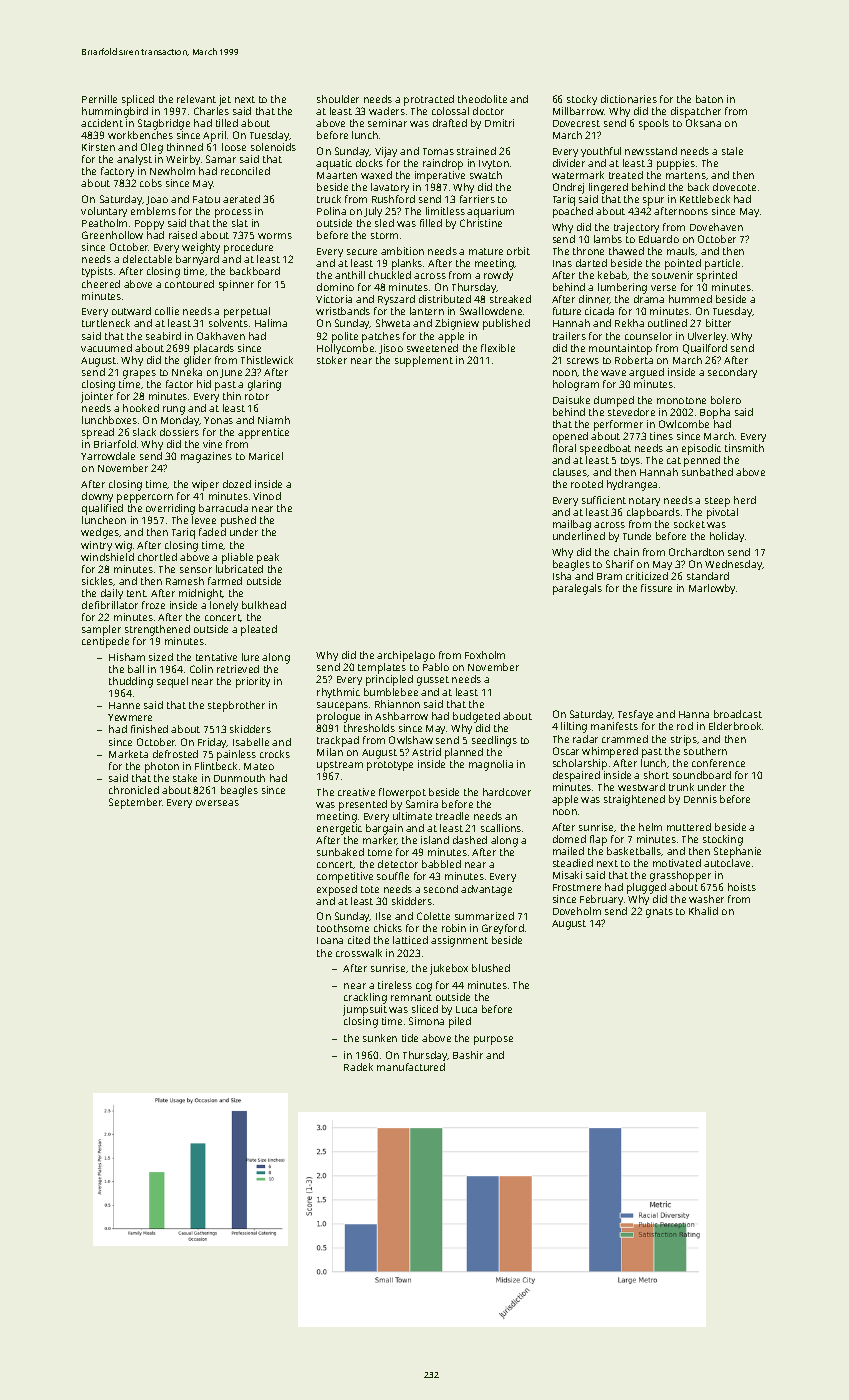 The image size is (849, 1400). What do you see at coordinates (330, 940) in the screenshot?
I see `Ioana` at bounding box center [330, 940].
